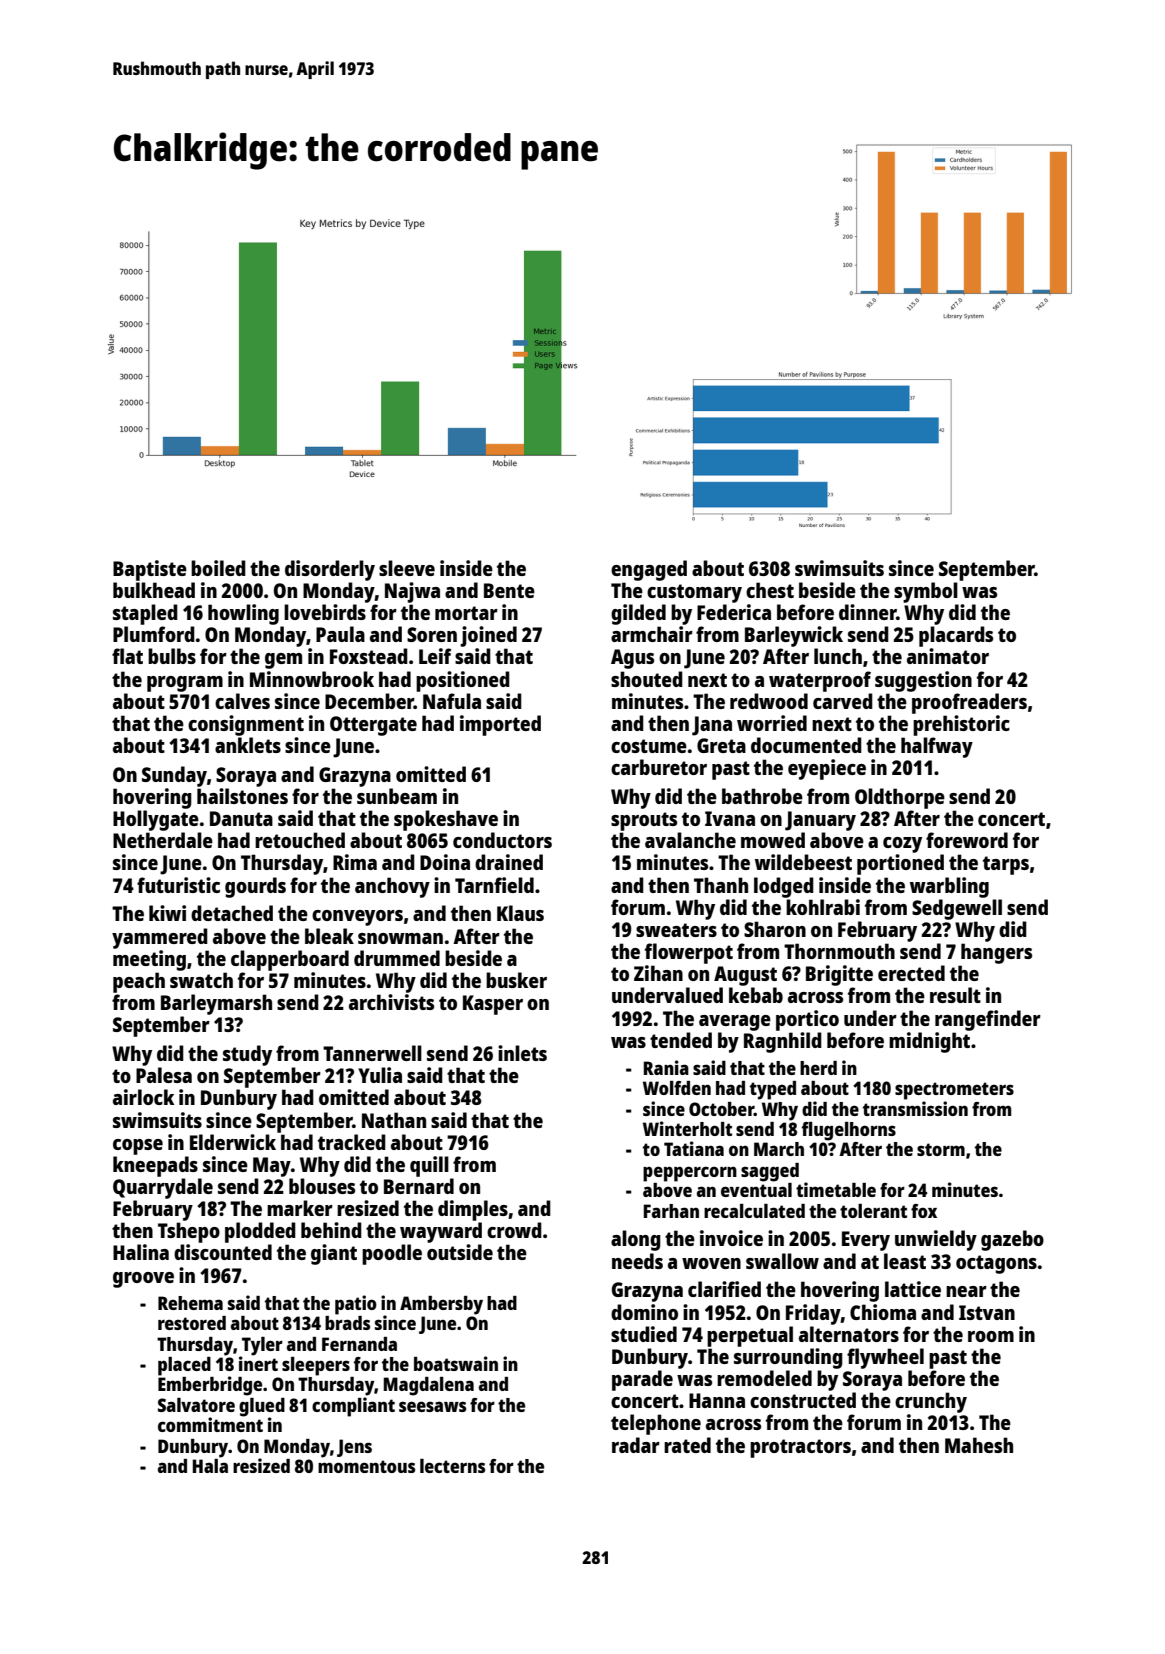 The image size is (1165, 1654). What do you see at coordinates (867, 612) in the image?
I see `dinner` at bounding box center [867, 612].
